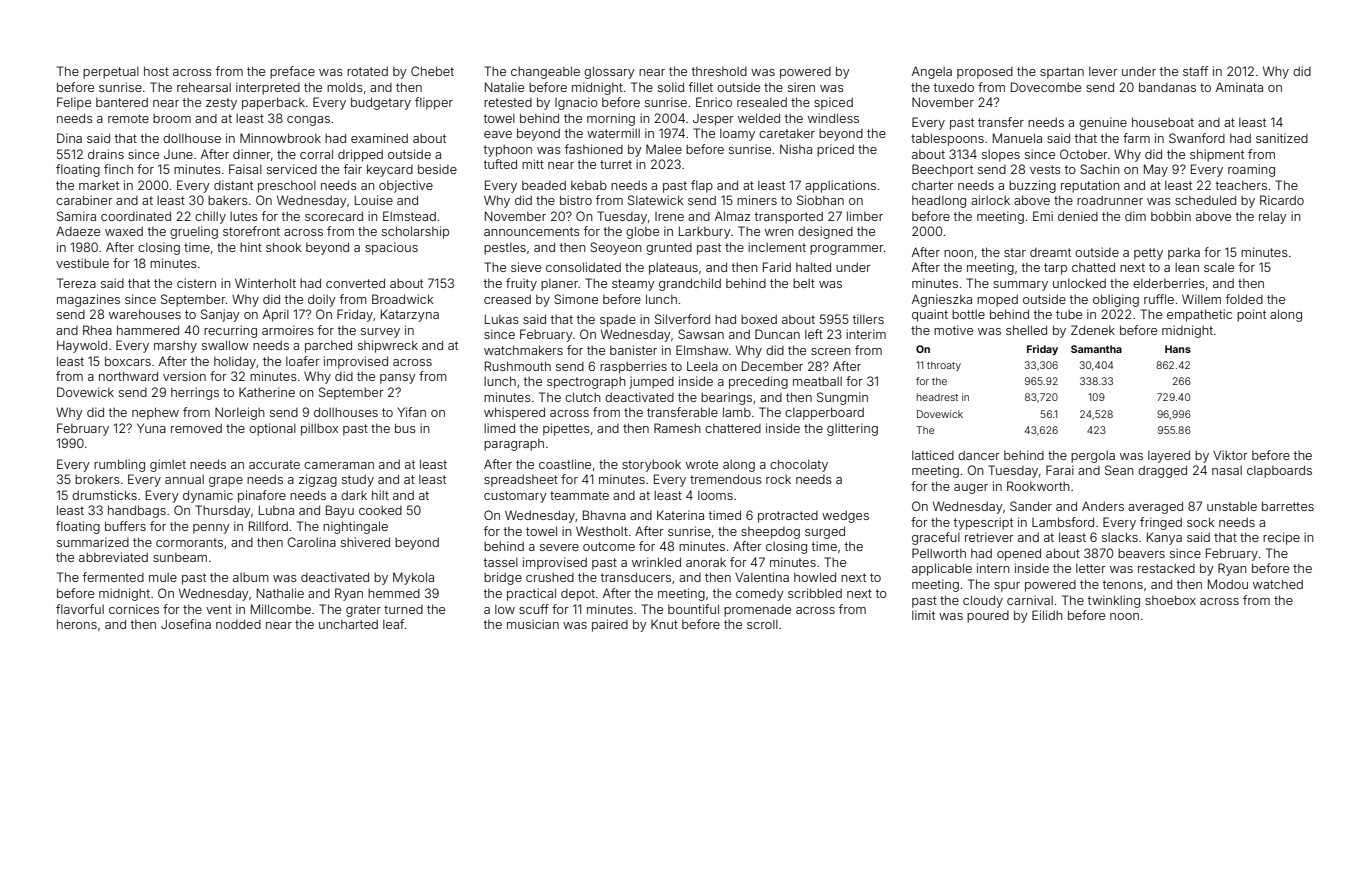 The width and height of the image is (1372, 887). I want to click on bantered, so click(122, 102).
